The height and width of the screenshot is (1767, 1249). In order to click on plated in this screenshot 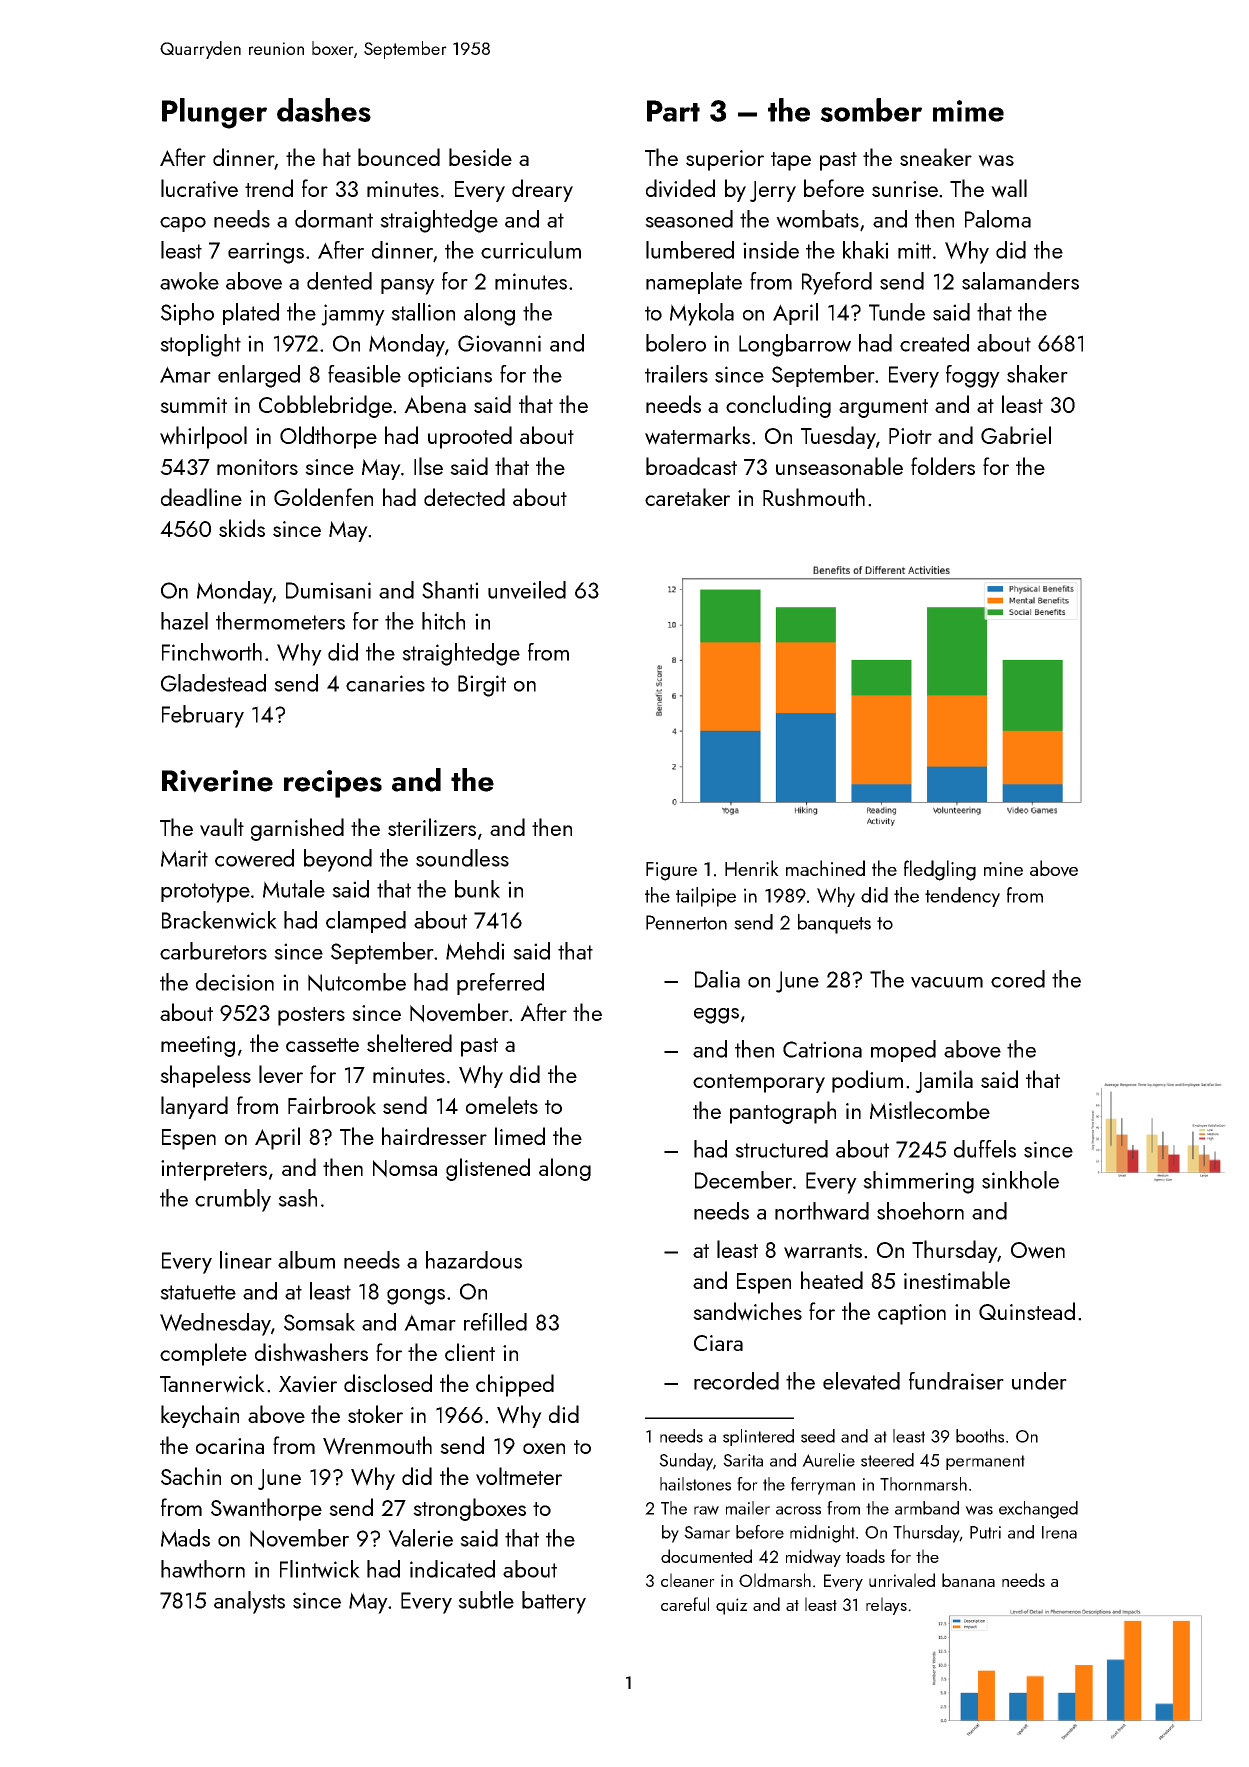, I will do `click(251, 314)`.
